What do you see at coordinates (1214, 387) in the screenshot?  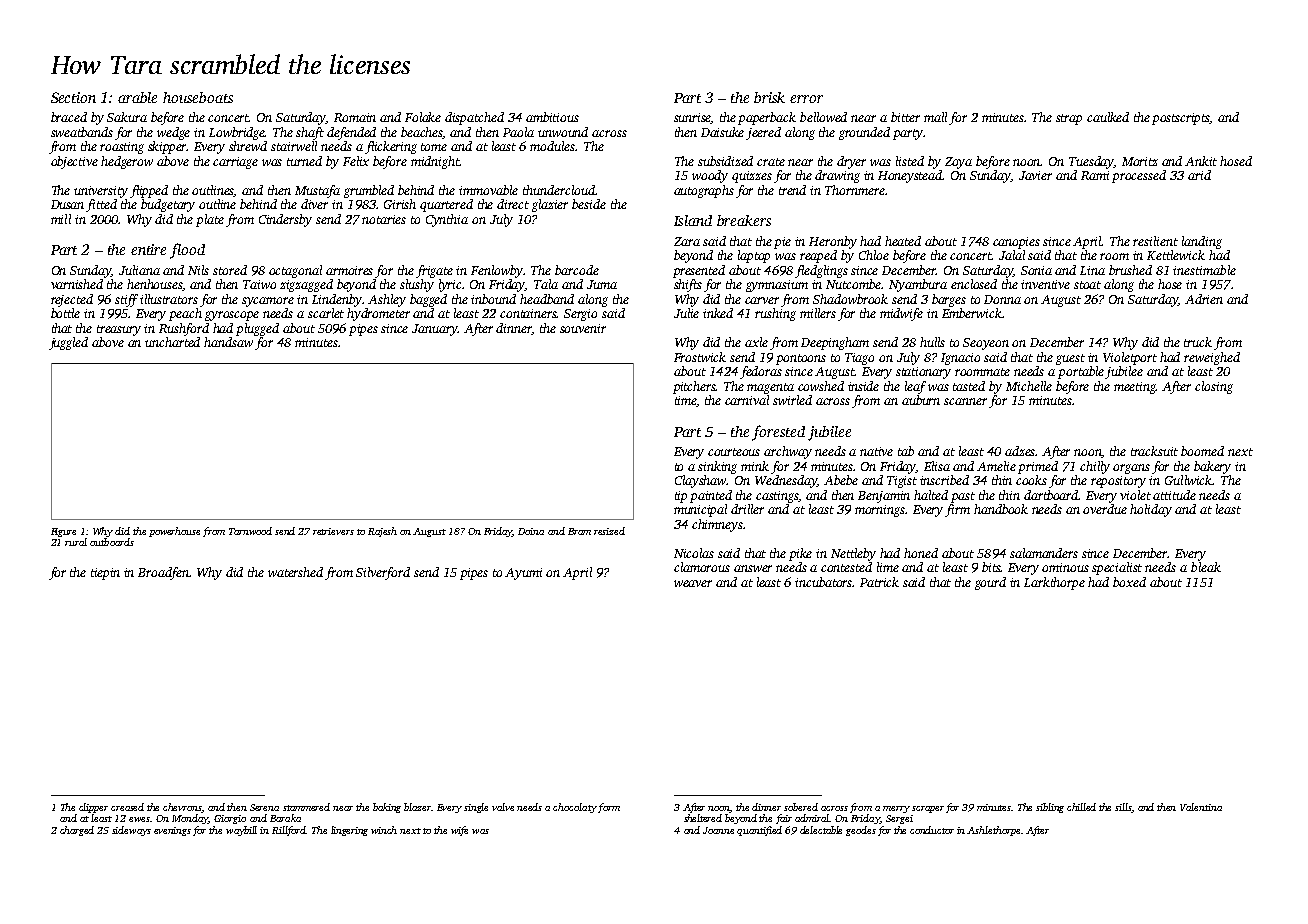 I see `closing` at bounding box center [1214, 387].
